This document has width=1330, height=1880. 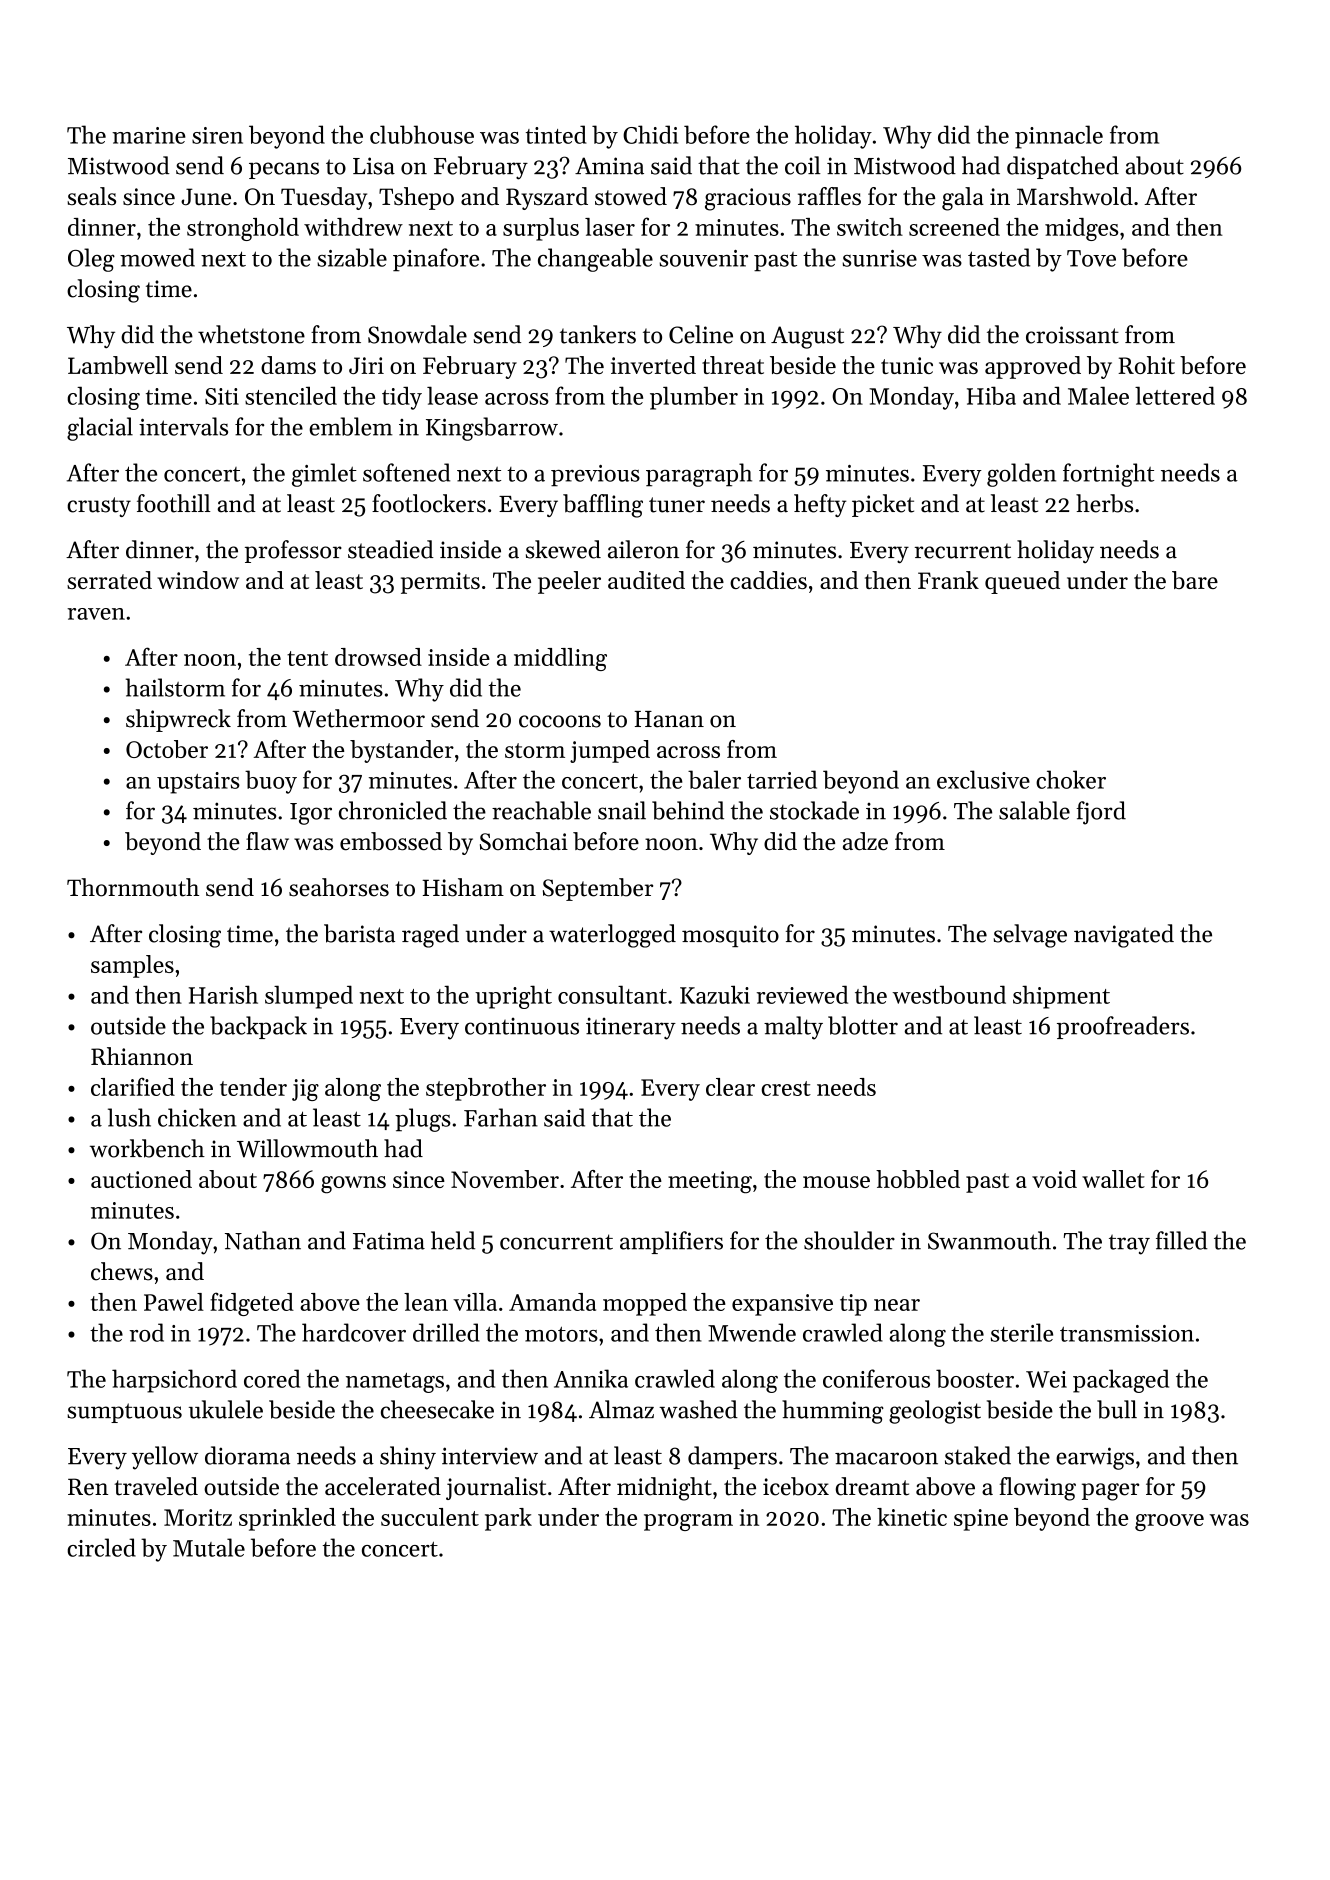 I want to click on switch, so click(x=870, y=227).
